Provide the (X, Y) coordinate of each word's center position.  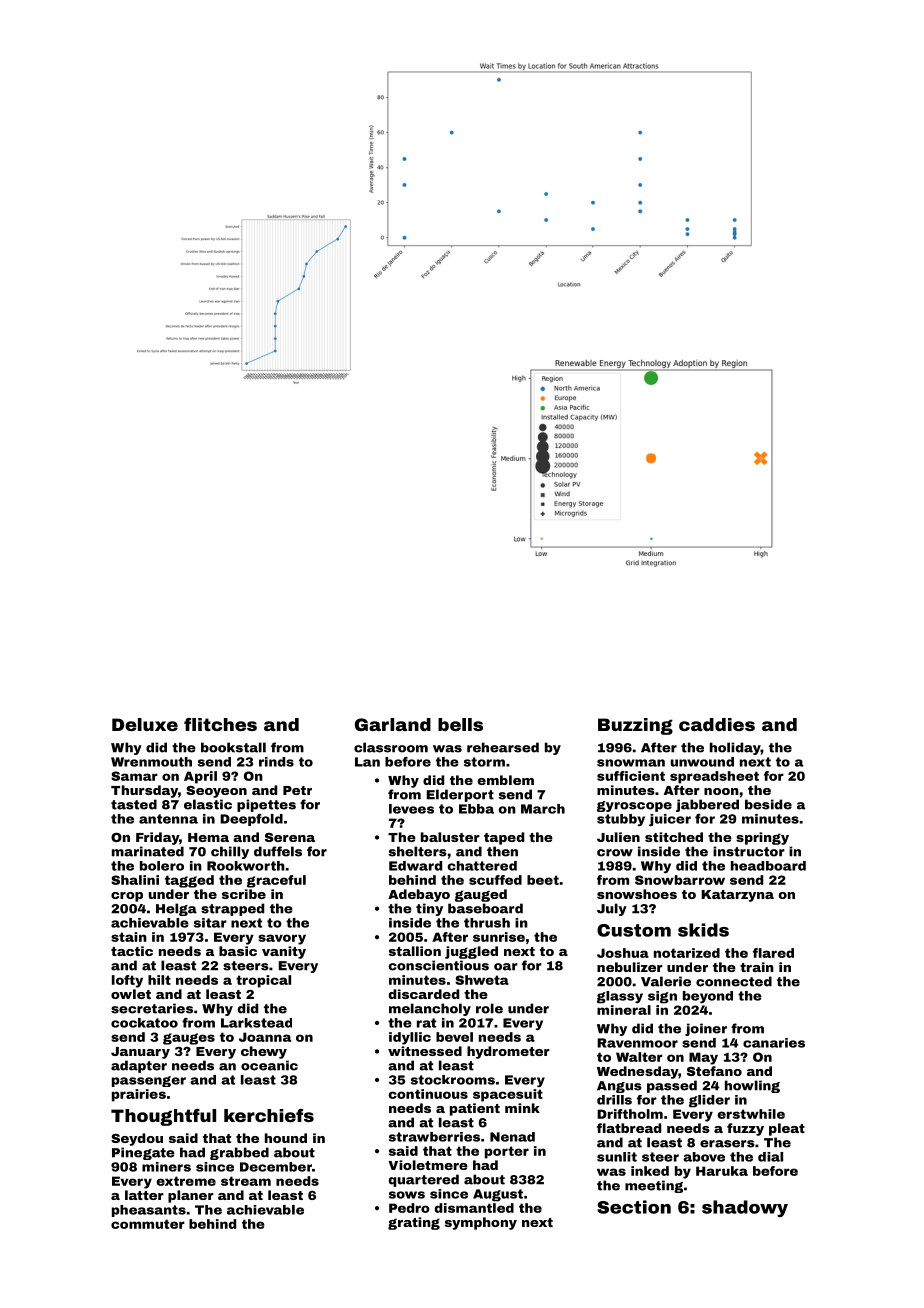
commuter (148, 1224)
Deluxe (145, 724)
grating (414, 1223)
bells (460, 724)
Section (634, 1207)
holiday (735, 748)
